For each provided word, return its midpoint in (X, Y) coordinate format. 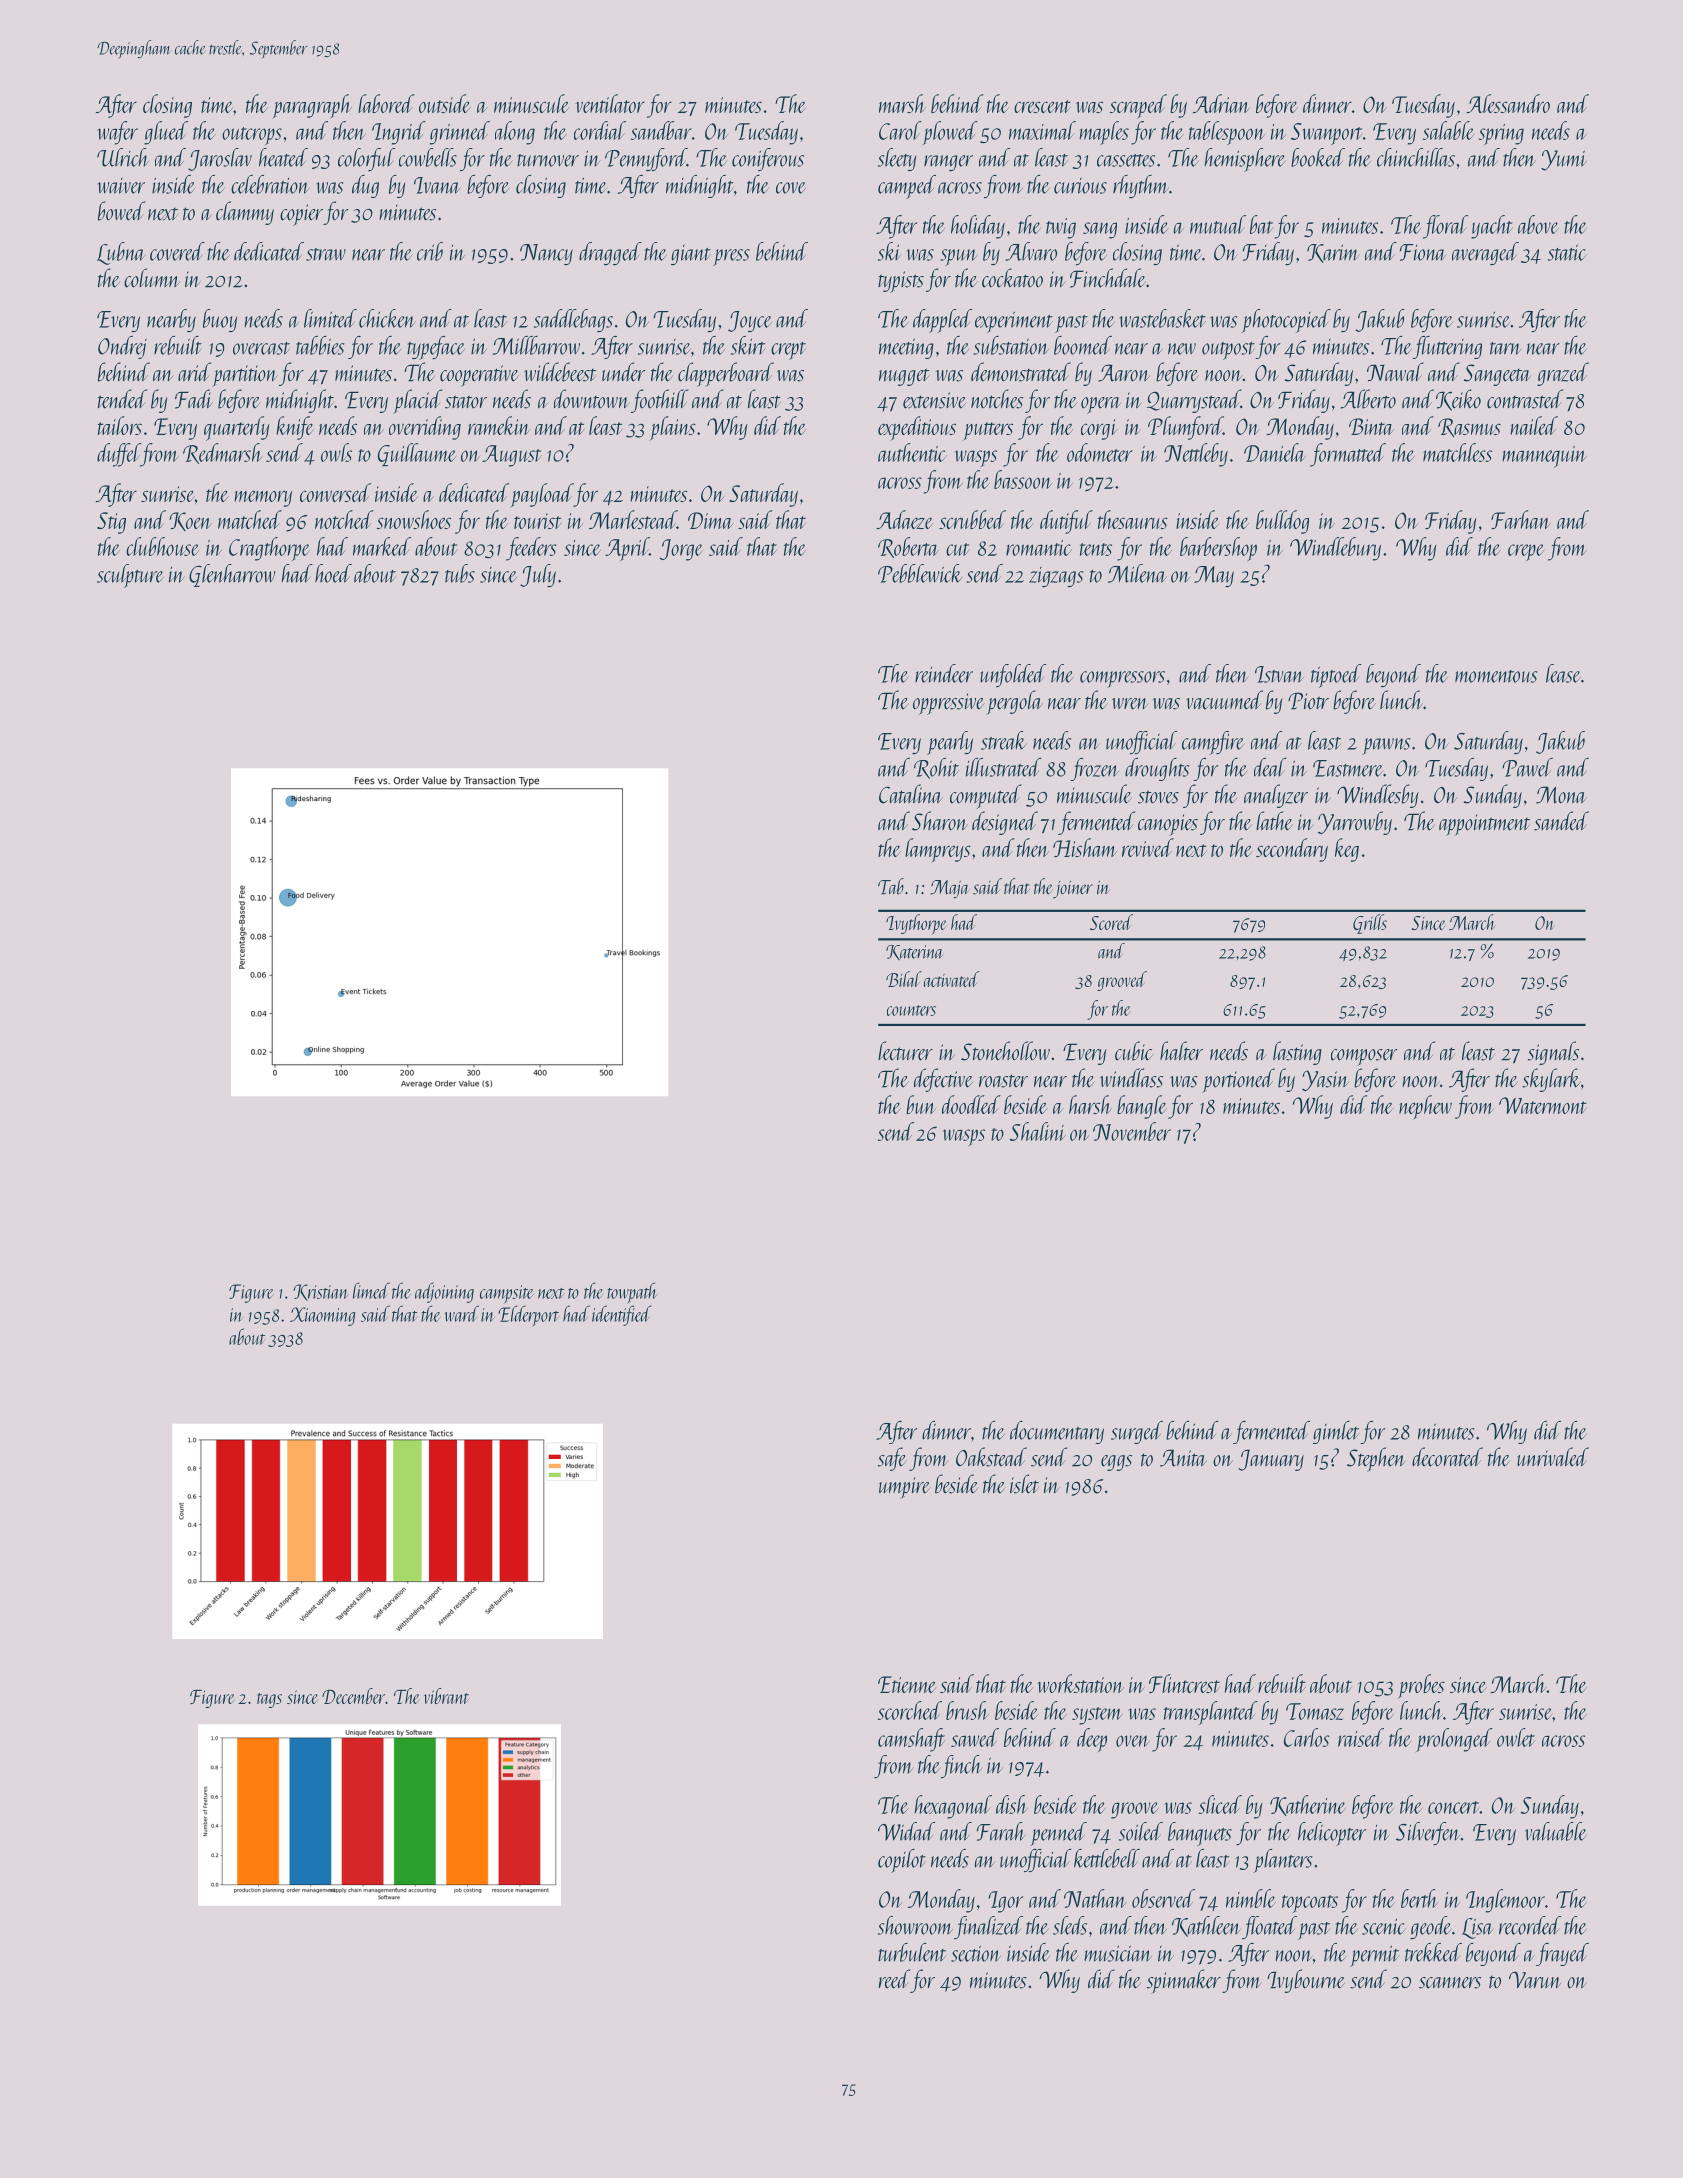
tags (269, 1700)
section (976, 1954)
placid (417, 401)
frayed (1562, 1954)
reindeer (944, 673)
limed (371, 1290)
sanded (1561, 821)
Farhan (1521, 519)
